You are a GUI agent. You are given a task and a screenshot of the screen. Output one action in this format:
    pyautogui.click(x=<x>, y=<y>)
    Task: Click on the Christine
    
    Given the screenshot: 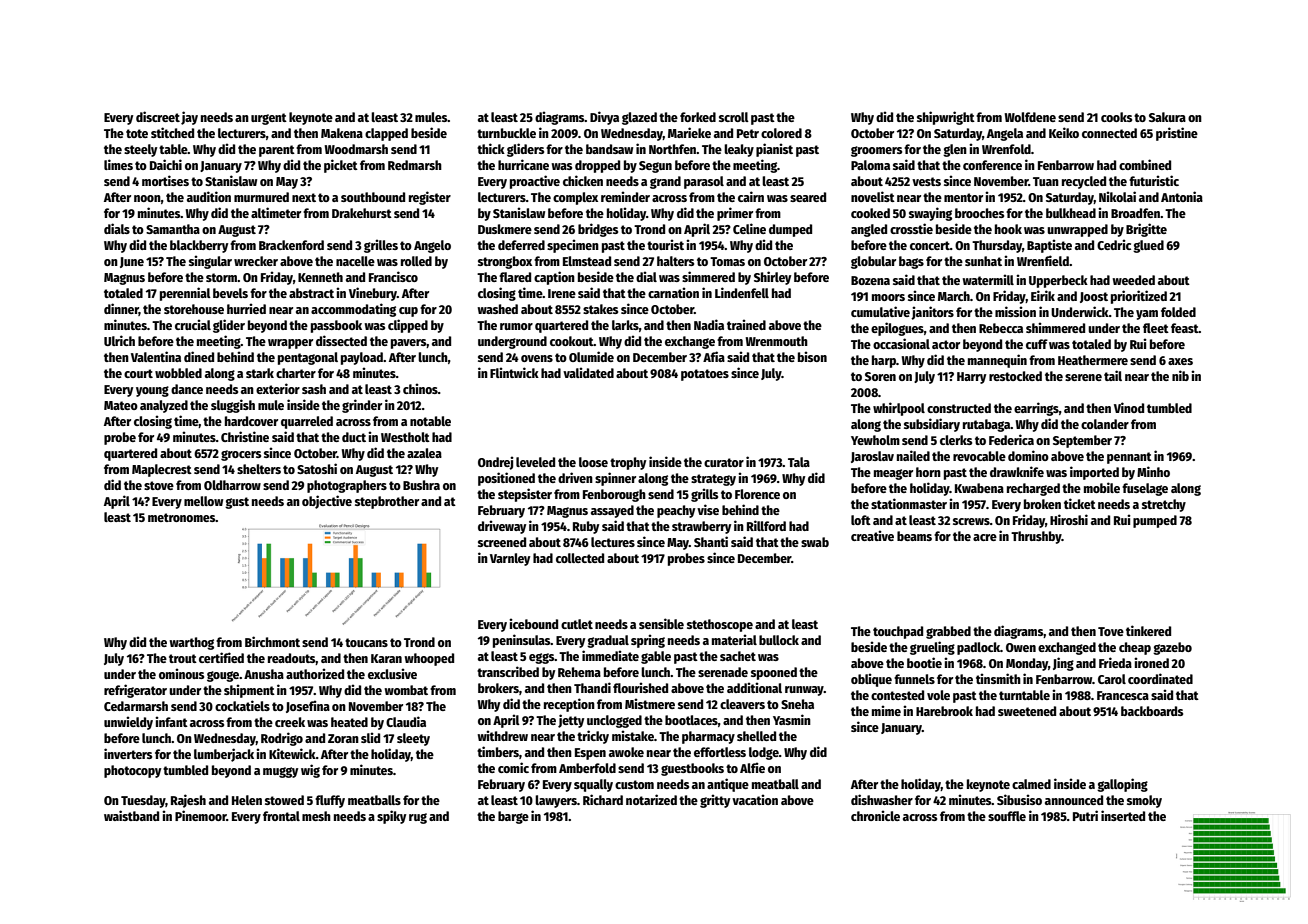 What is the action you would take?
    pyautogui.click(x=245, y=436)
